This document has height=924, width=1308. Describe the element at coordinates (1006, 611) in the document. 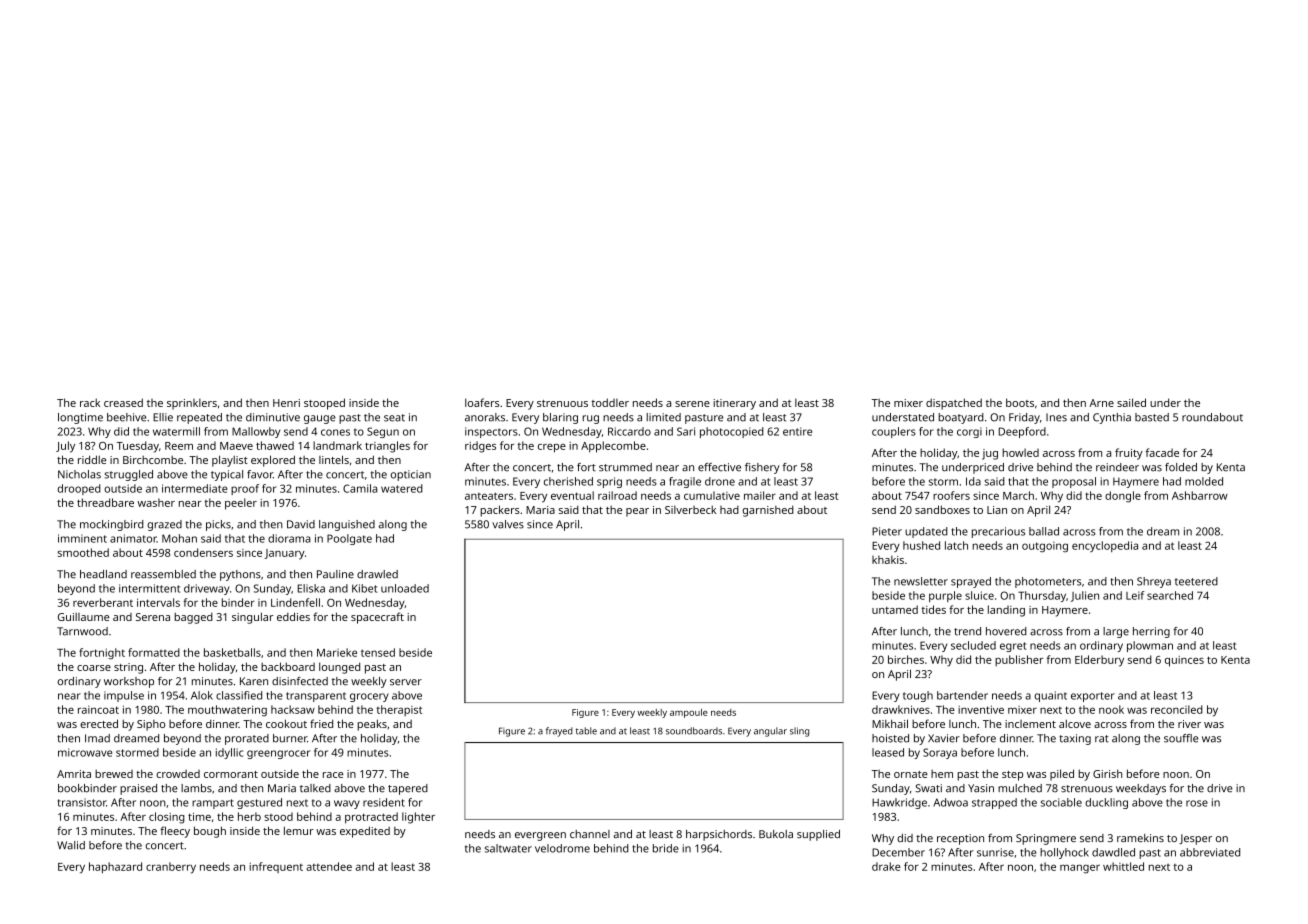

I see `landing` at that location.
